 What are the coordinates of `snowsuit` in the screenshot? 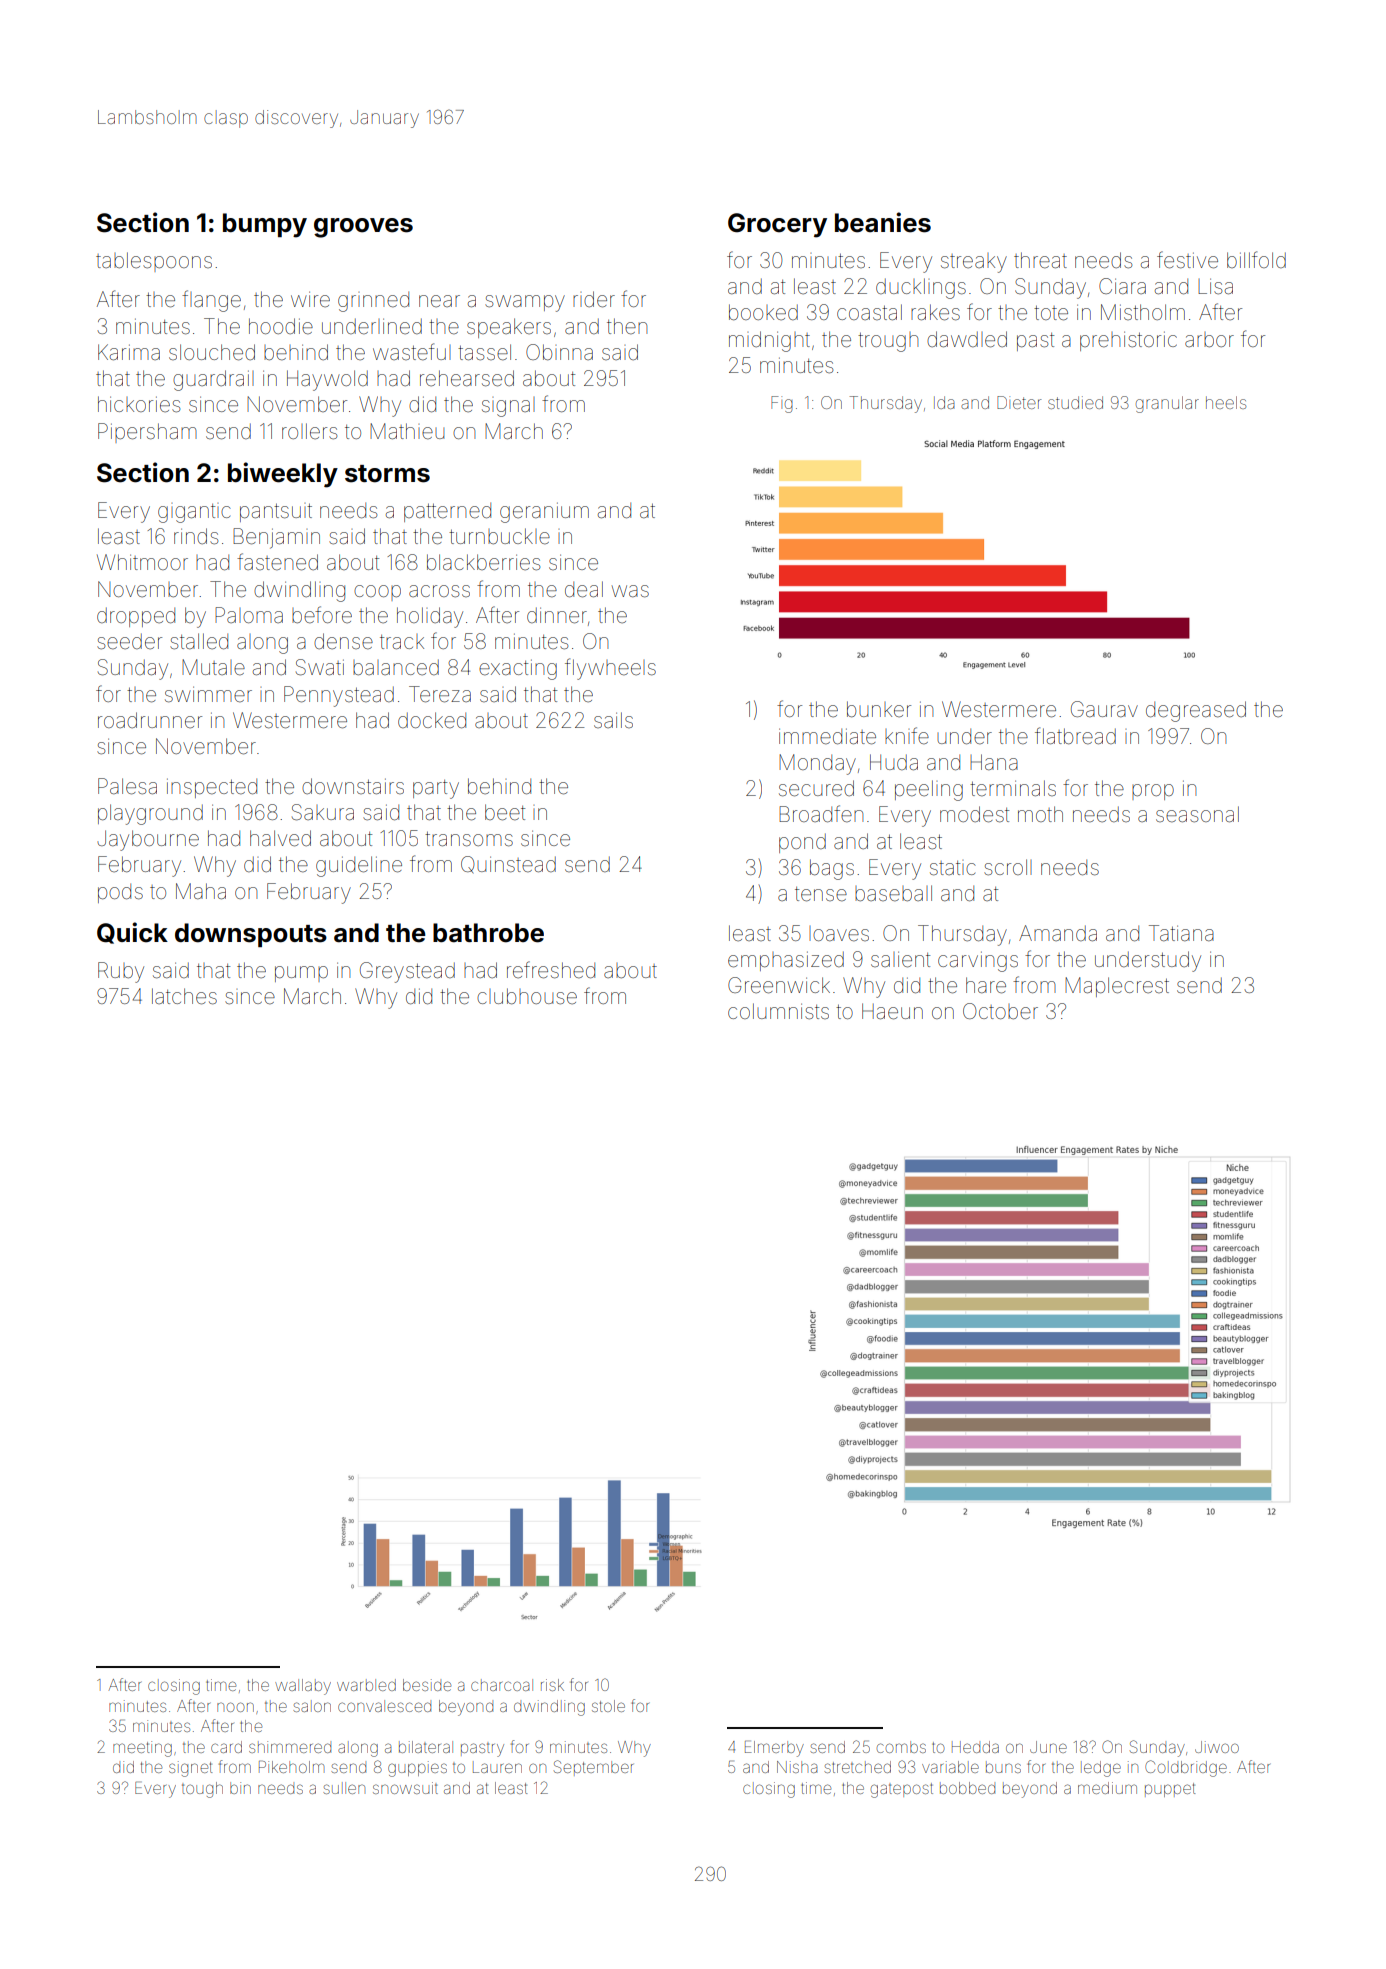 It's located at (405, 1788).
